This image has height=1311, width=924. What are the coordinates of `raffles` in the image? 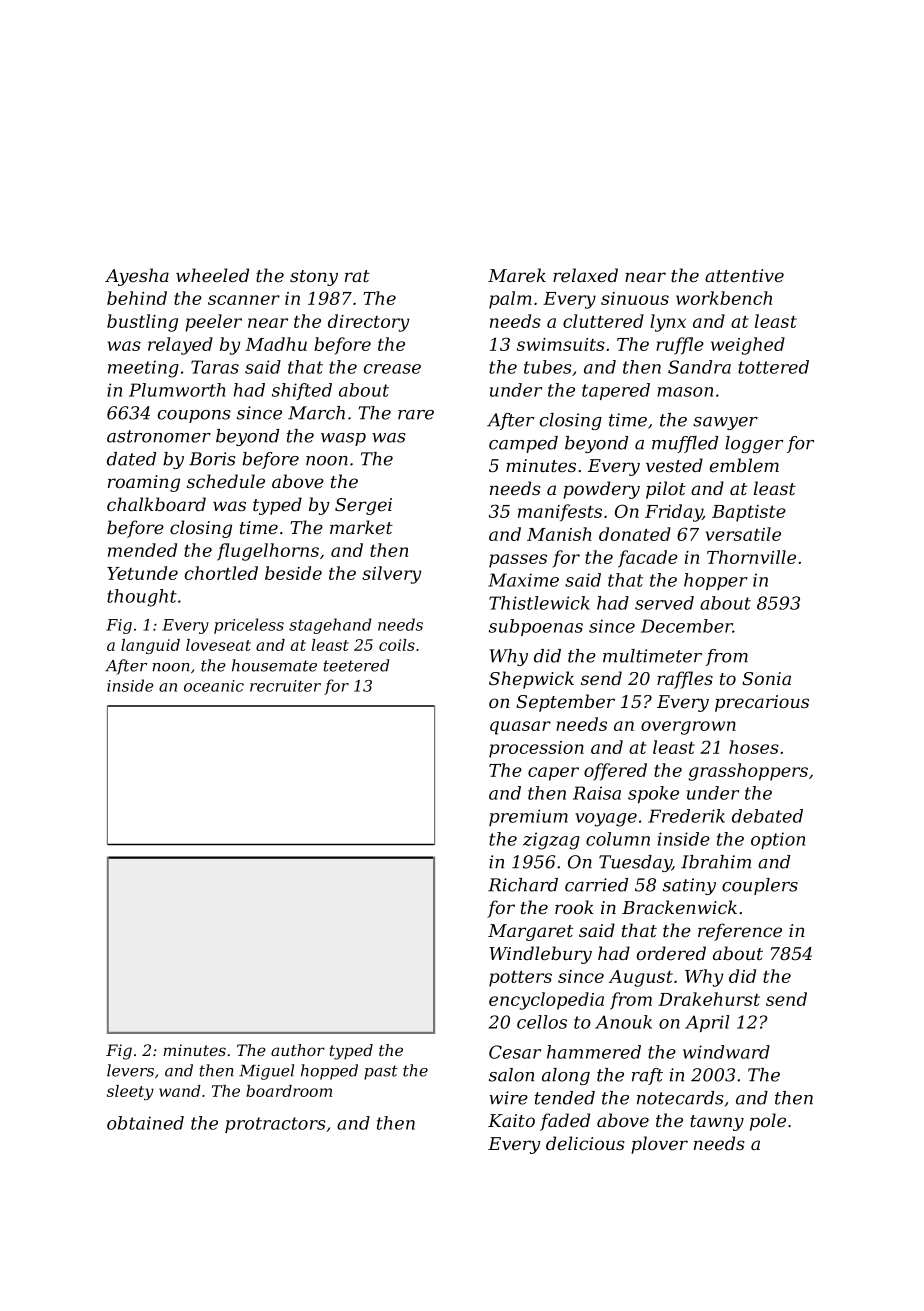 It's located at (685, 680).
